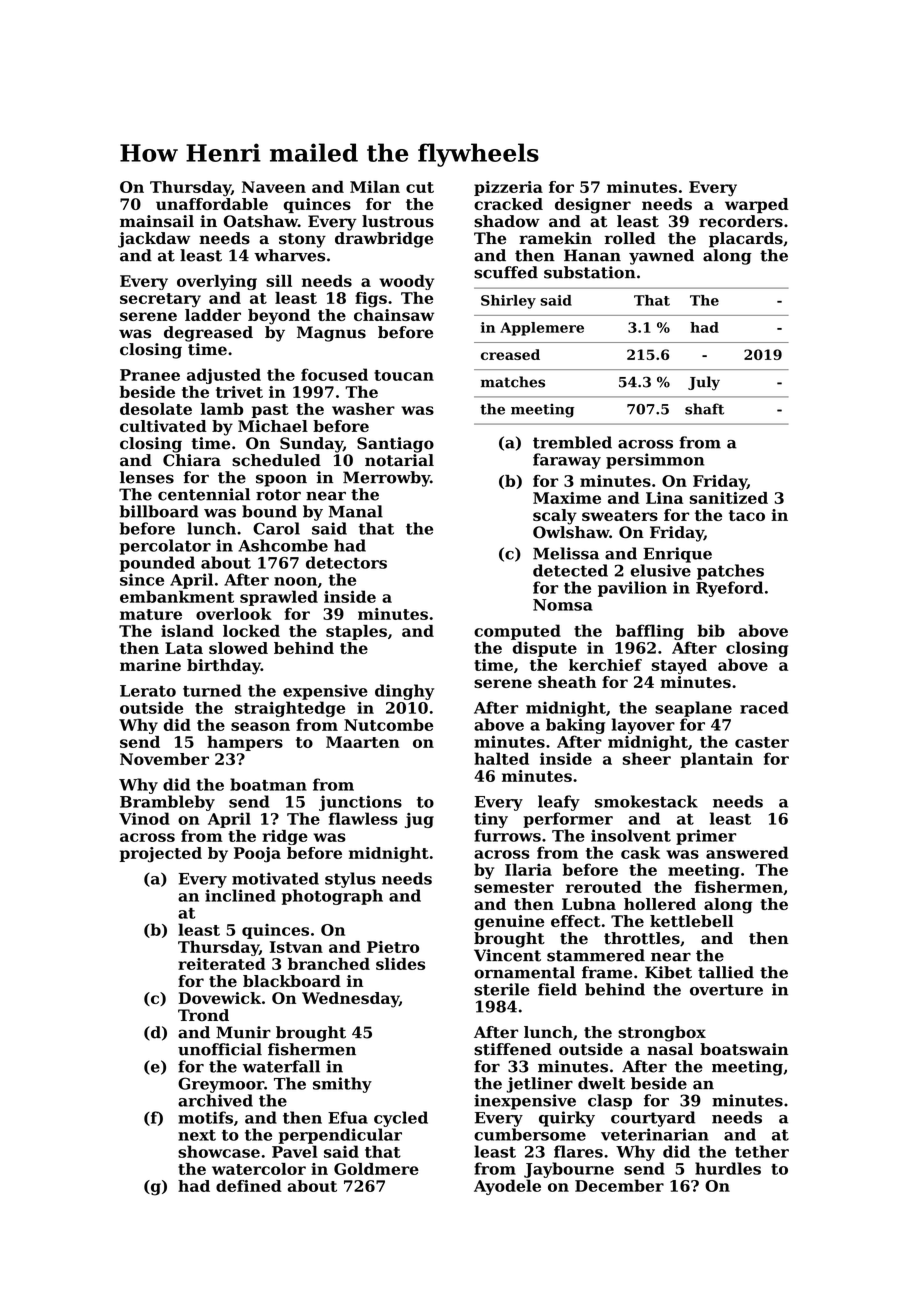 The width and height of the screenshot is (908, 1316). Describe the element at coordinates (542, 329) in the screenshot. I see `Applemere` at that location.
